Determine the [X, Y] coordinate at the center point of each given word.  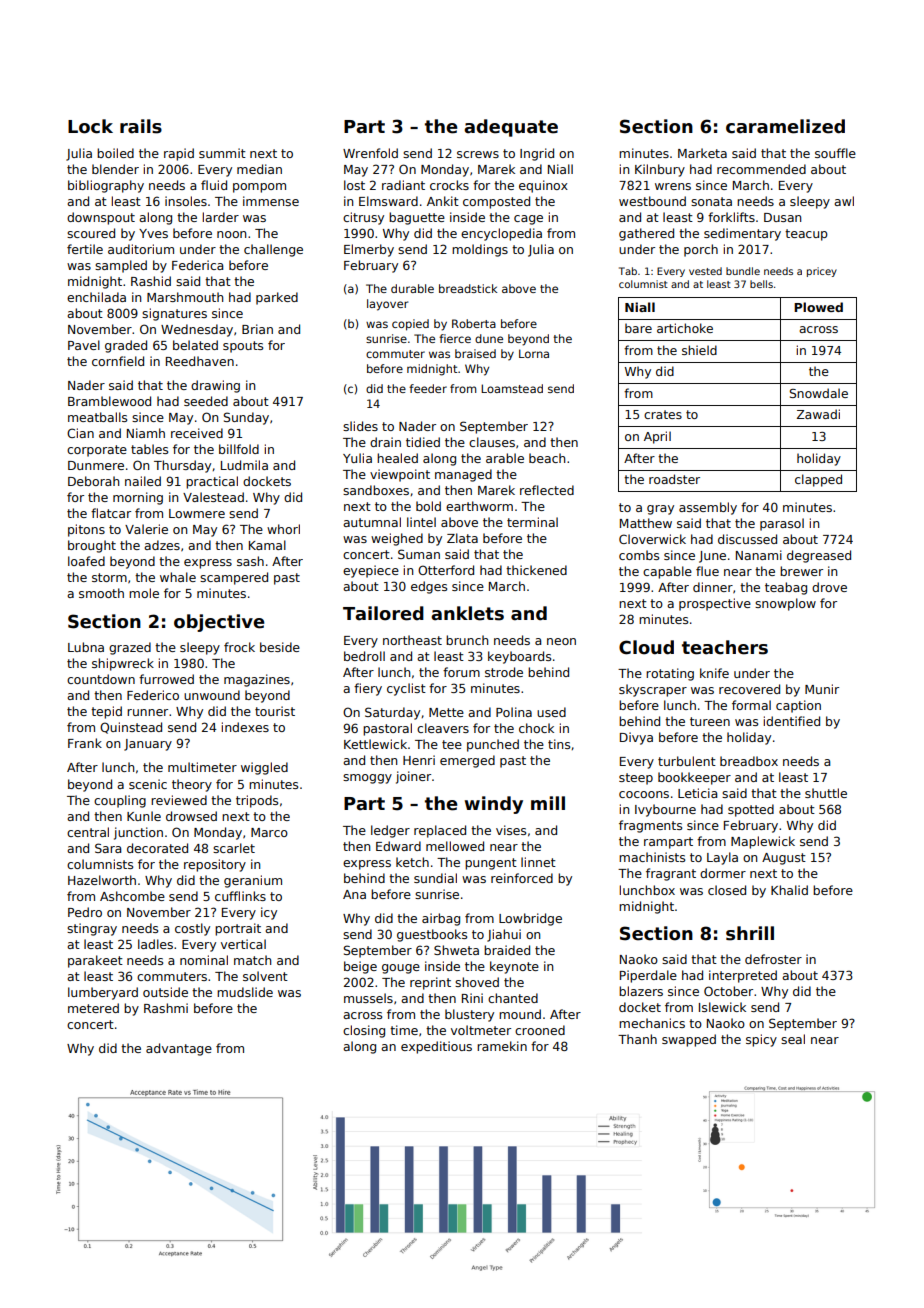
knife [714, 673]
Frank [85, 743]
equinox [543, 186]
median [259, 169]
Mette [446, 712]
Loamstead [512, 388]
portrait [238, 929]
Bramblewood [109, 401]
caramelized [785, 126]
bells [761, 284]
